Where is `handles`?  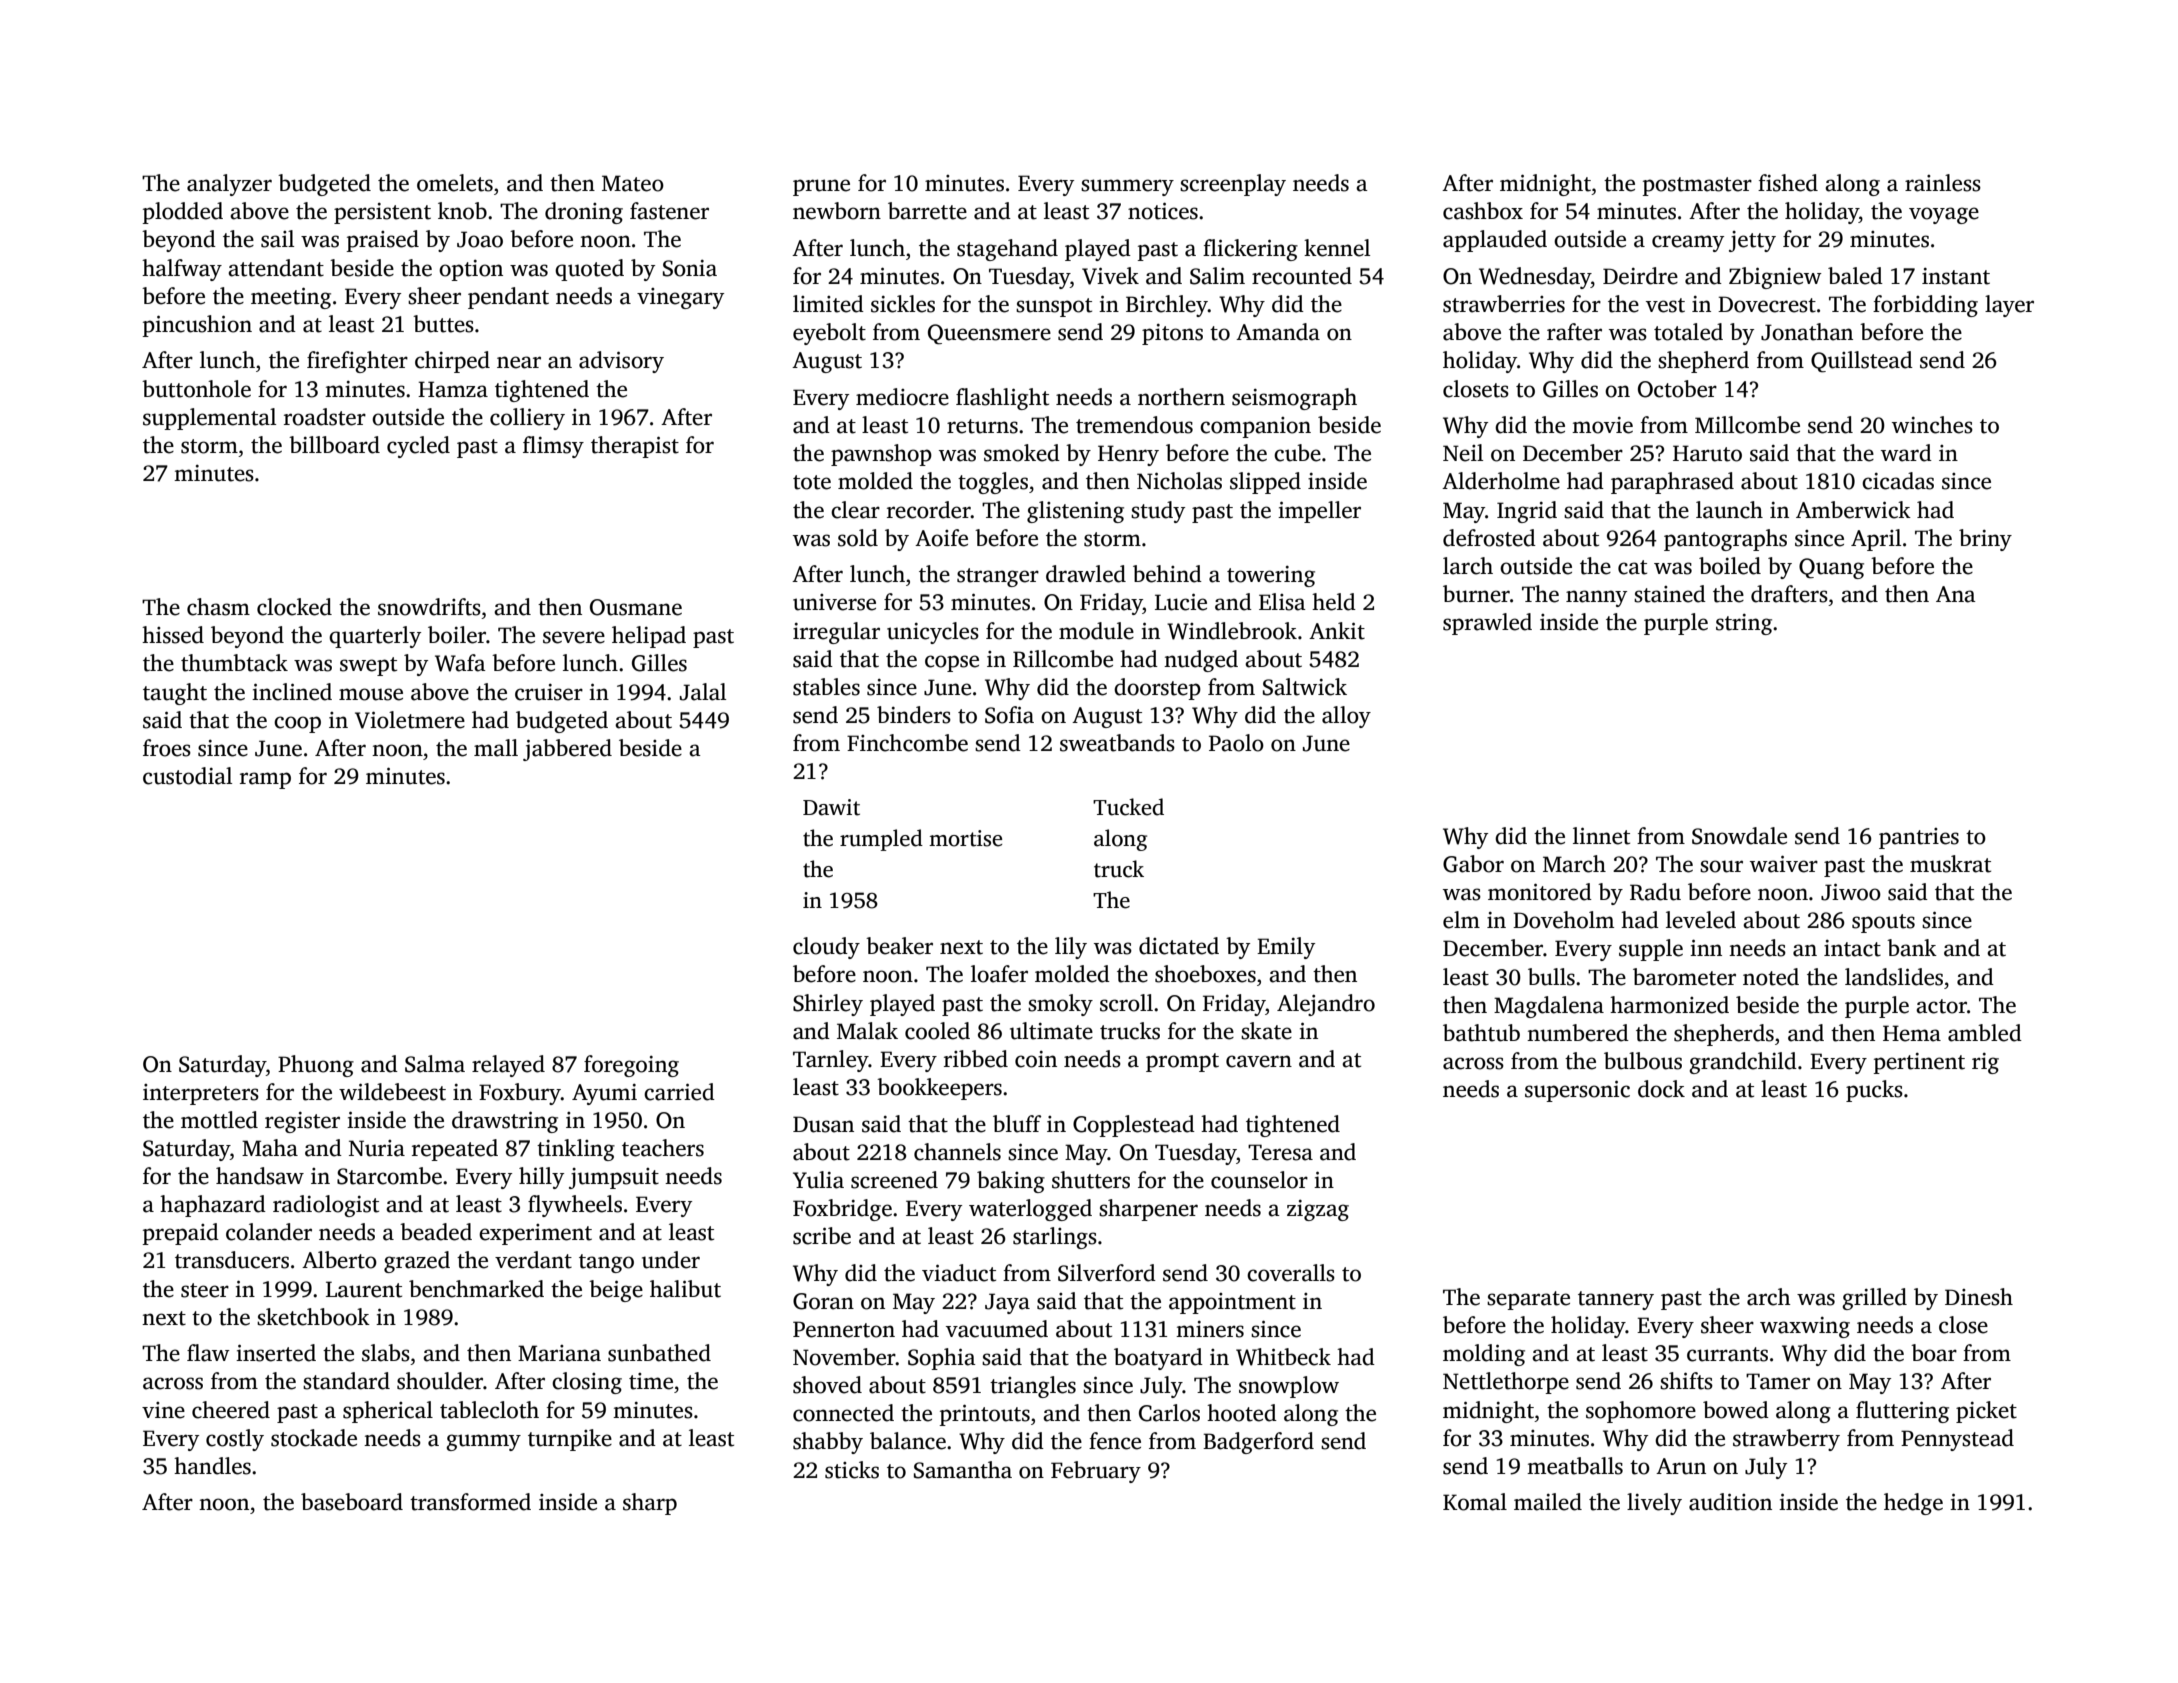
handles is located at coordinates (212, 1466).
